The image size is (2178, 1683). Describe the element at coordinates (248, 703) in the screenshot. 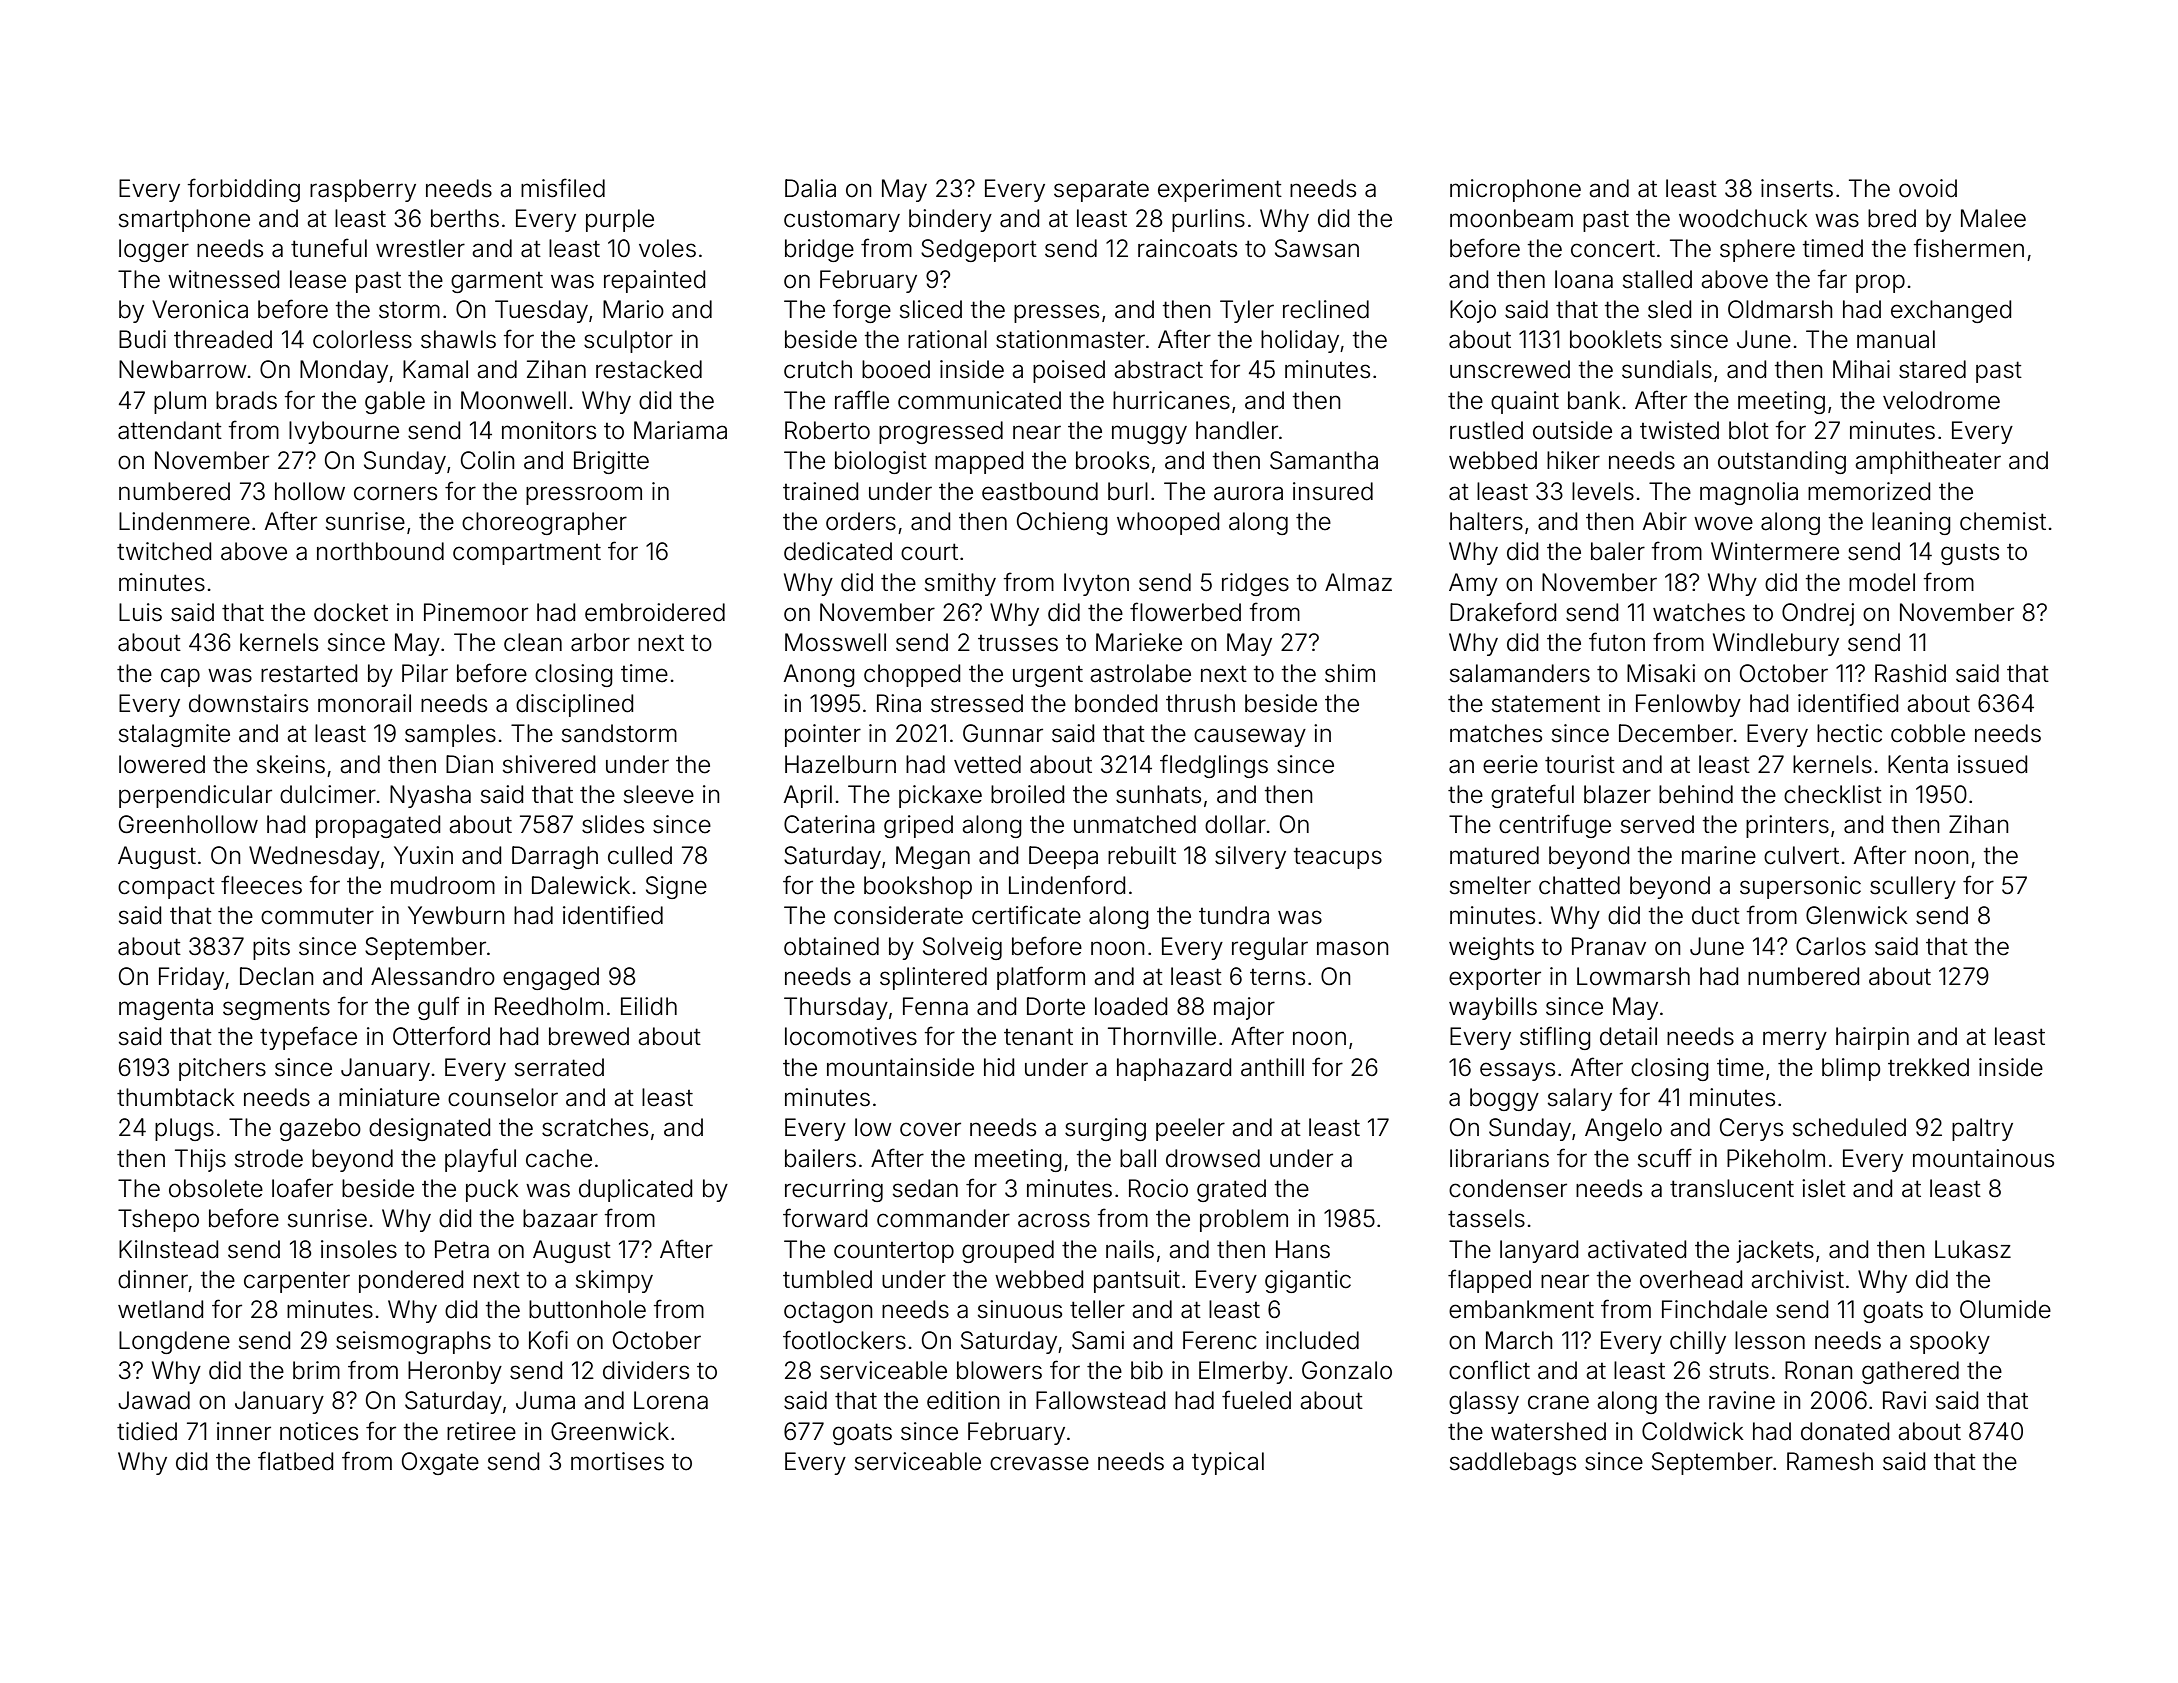

I see `downstairs` at that location.
